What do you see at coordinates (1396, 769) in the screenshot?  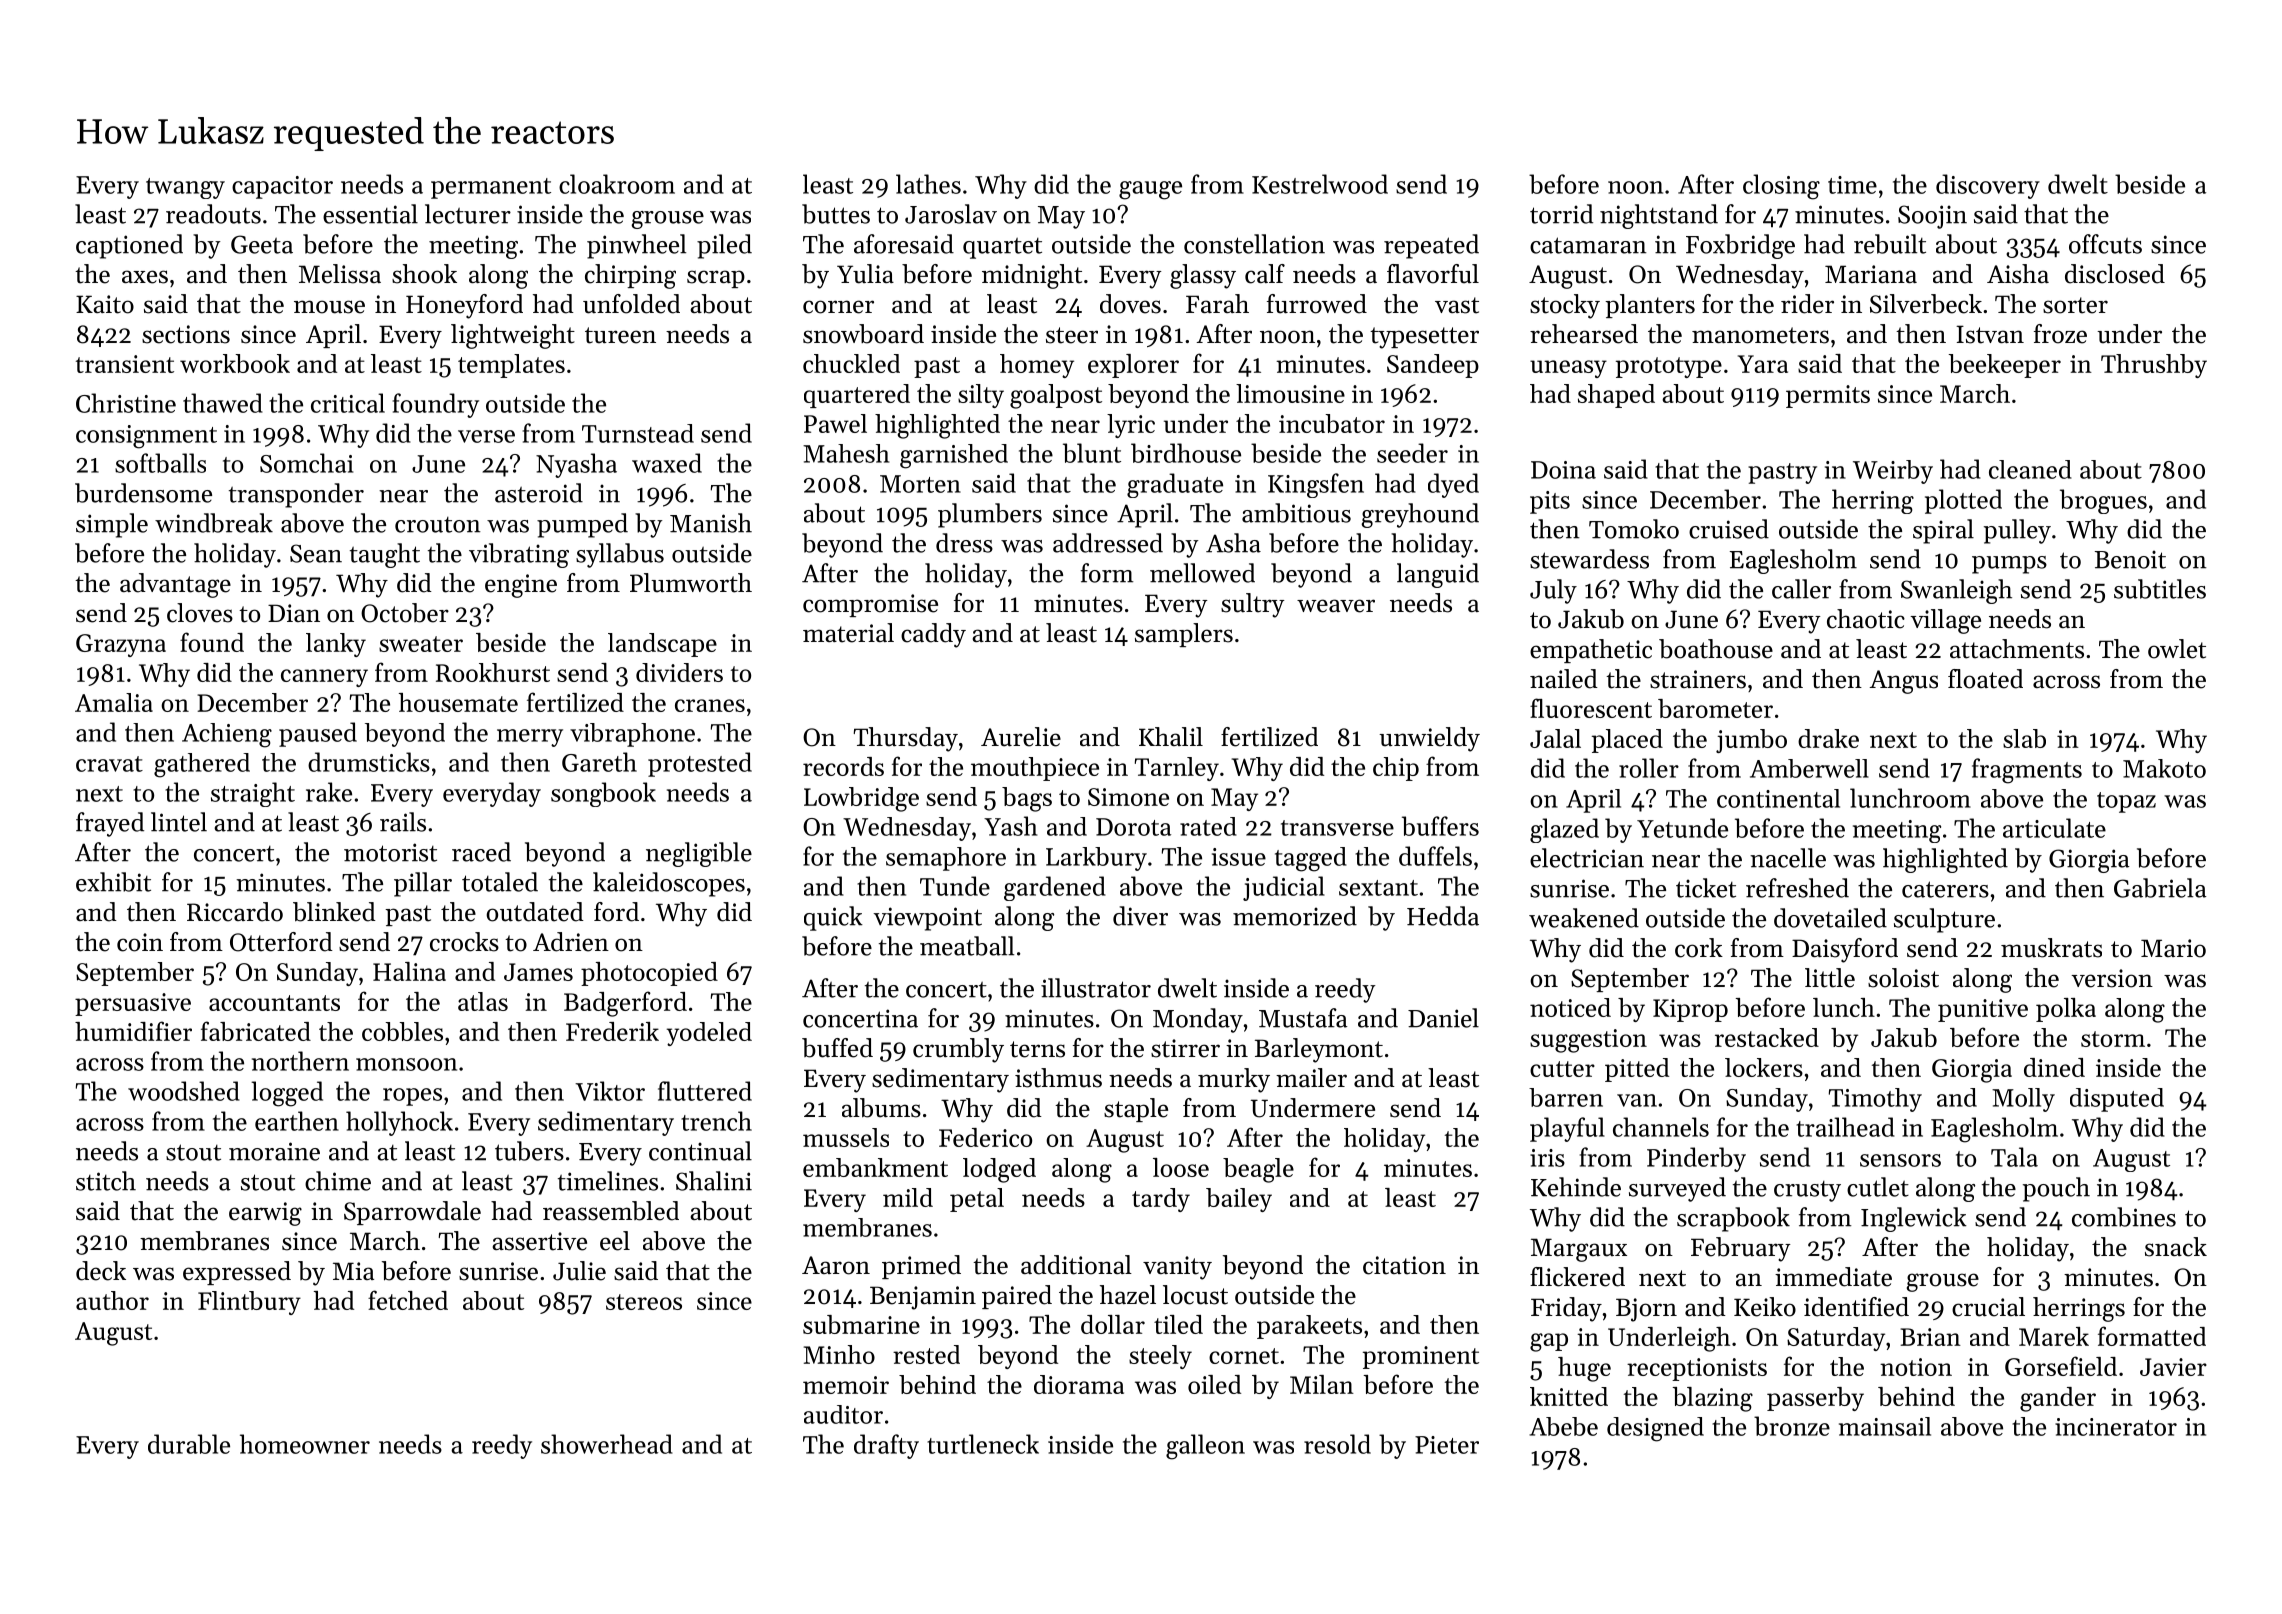 I see `chip` at bounding box center [1396, 769].
